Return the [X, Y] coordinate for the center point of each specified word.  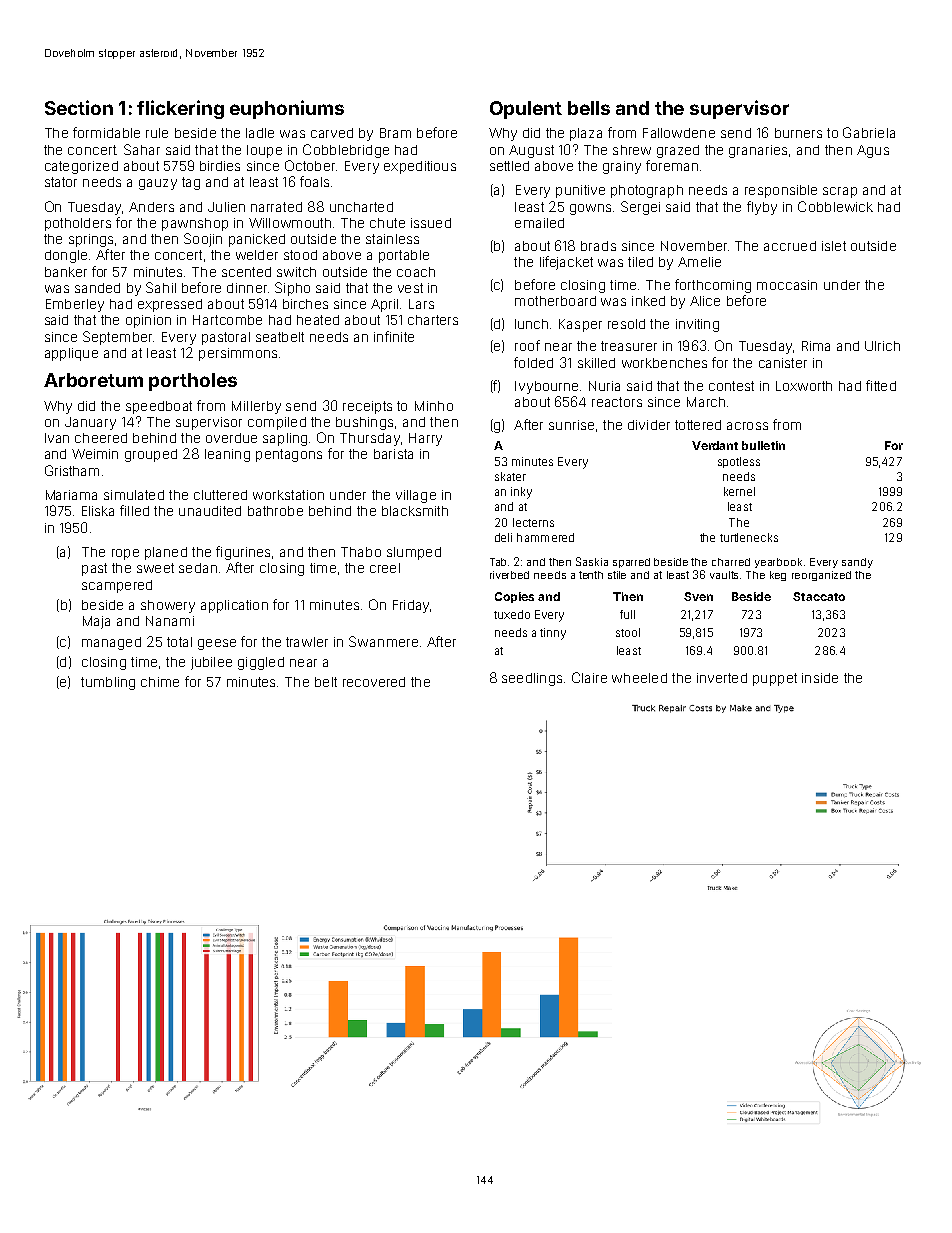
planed [166, 553]
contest [731, 386]
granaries [758, 151]
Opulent [526, 110]
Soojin [203, 240]
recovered [374, 682]
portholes [193, 382]
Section [79, 107]
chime [160, 682]
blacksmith [415, 511]
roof [527, 345]
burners [798, 133]
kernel [739, 491]
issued [431, 223]
